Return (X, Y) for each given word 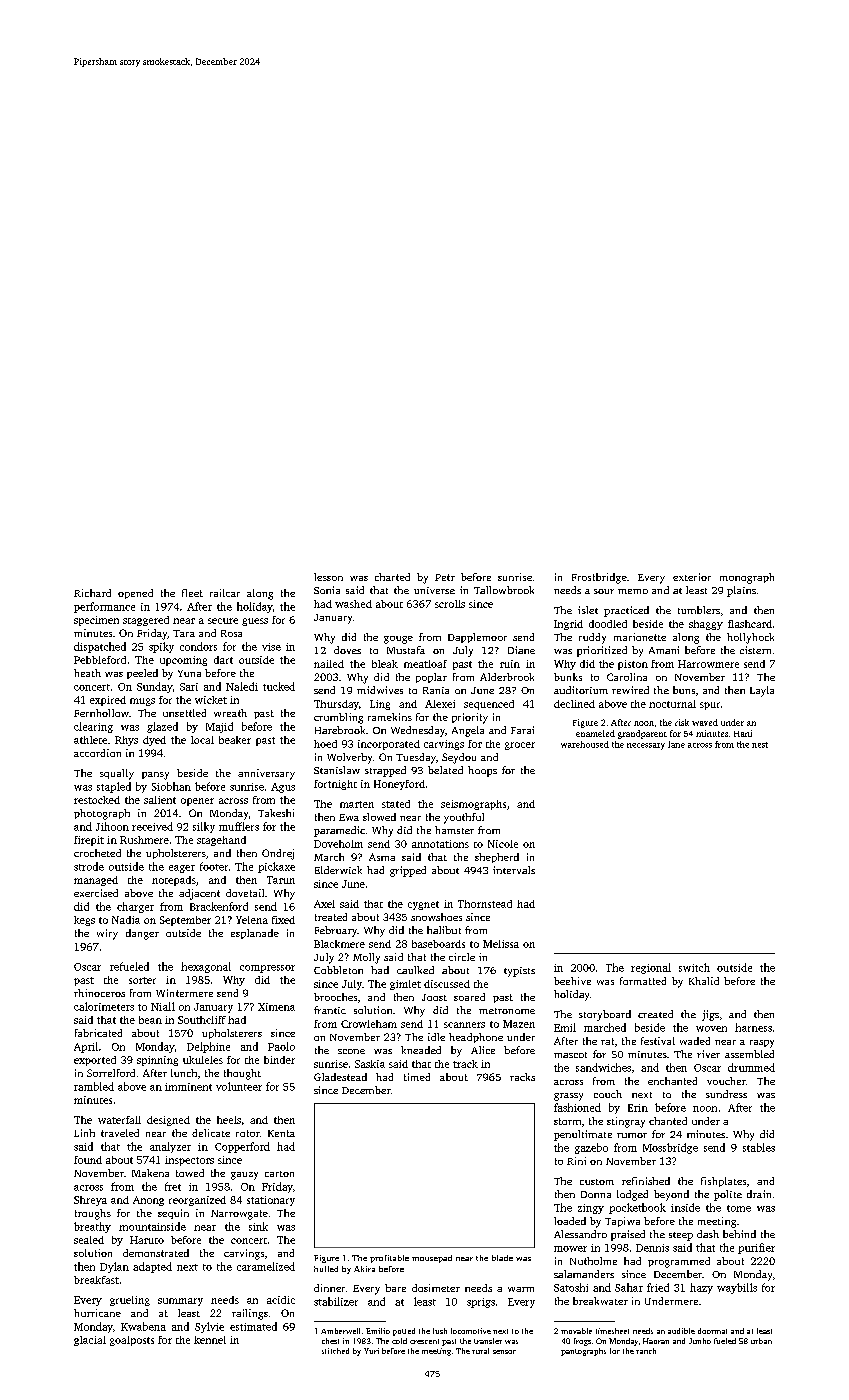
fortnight (335, 785)
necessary (646, 746)
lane (676, 744)
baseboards (438, 944)
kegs (84, 921)
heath (87, 673)
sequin (173, 1214)
